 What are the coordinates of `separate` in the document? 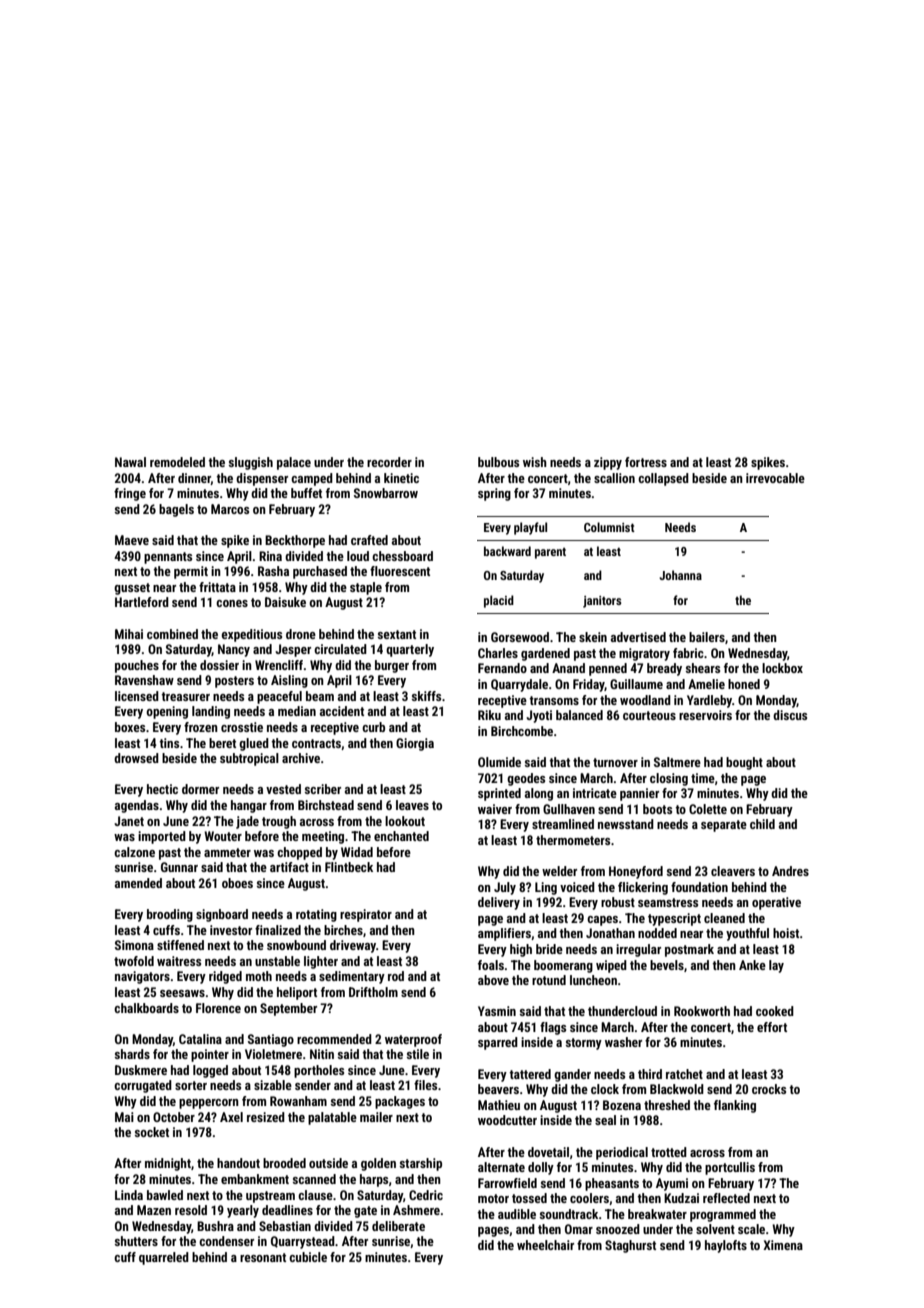 It's located at (724, 826).
